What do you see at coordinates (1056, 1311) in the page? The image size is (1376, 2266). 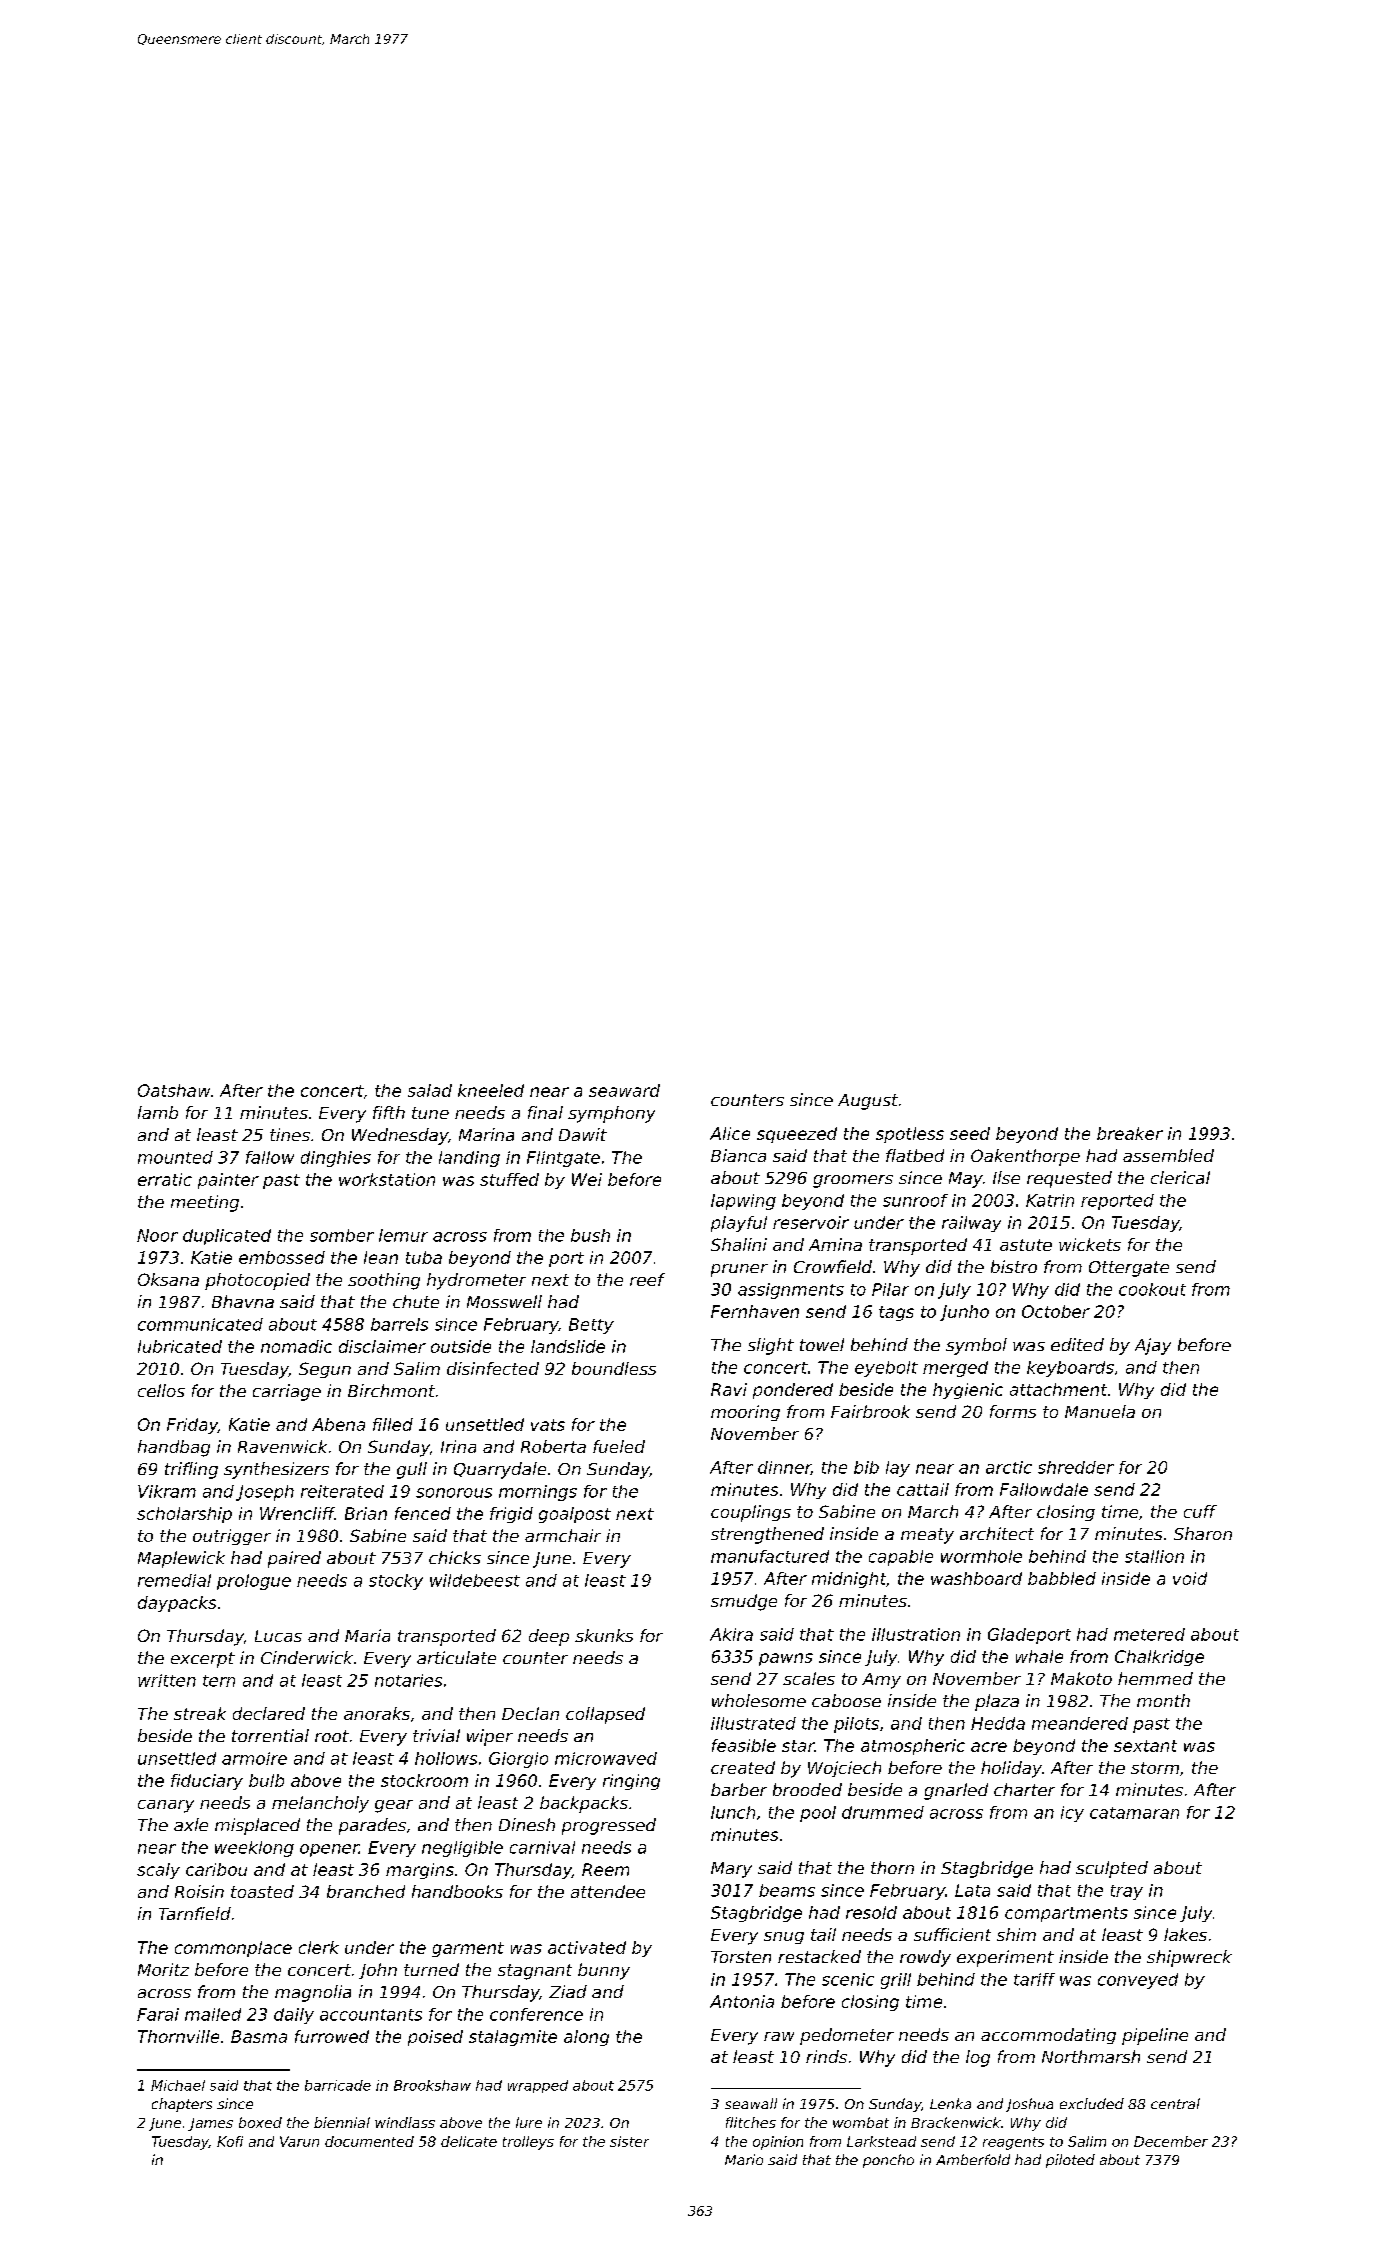 I see `October` at bounding box center [1056, 1311].
